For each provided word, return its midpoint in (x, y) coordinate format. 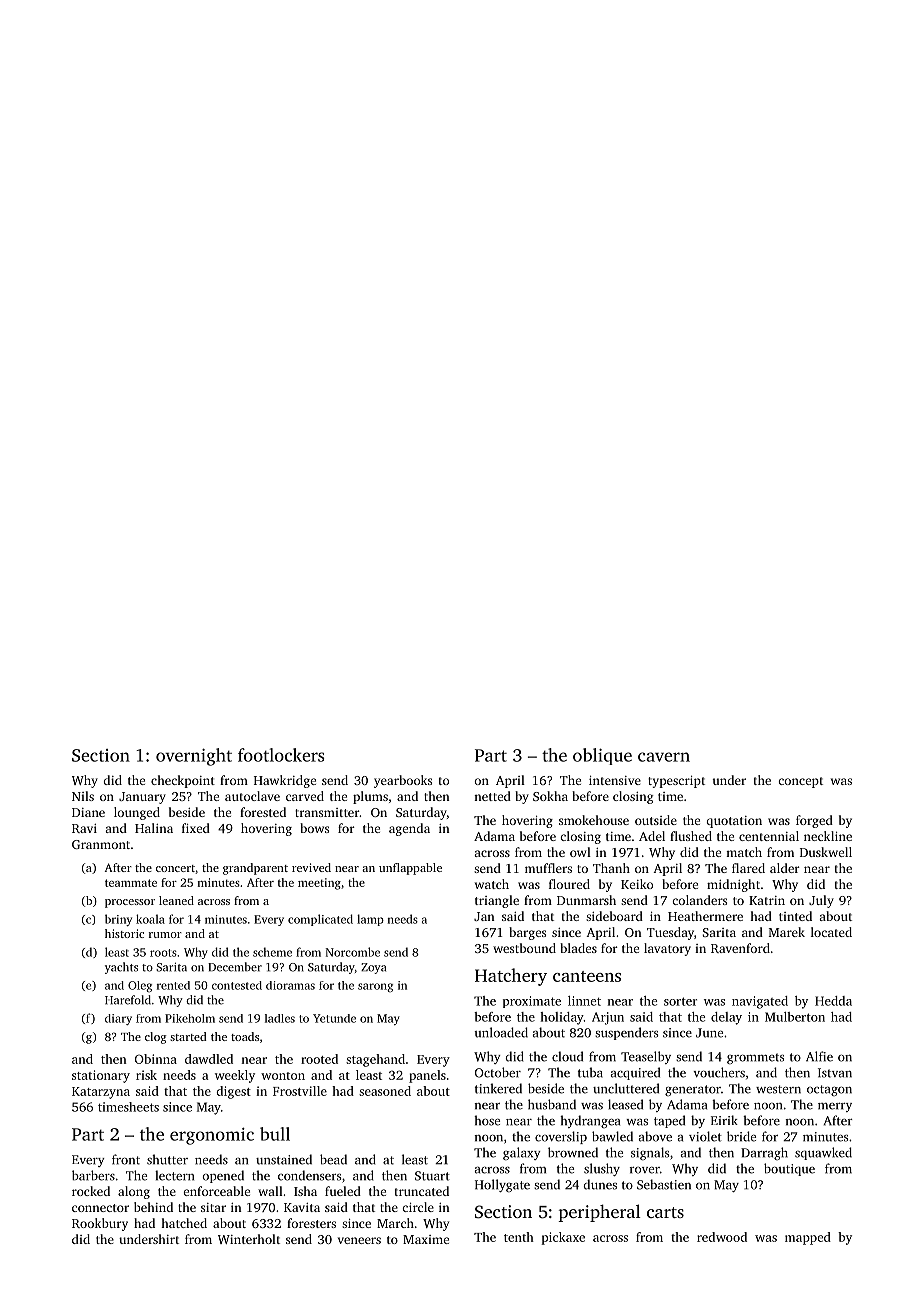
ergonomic (212, 1136)
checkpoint (183, 781)
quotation (734, 822)
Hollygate (502, 1185)
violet (705, 1136)
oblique (602, 756)
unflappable (410, 869)
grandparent (255, 869)
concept (800, 782)
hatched (184, 1223)
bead (333, 1159)
